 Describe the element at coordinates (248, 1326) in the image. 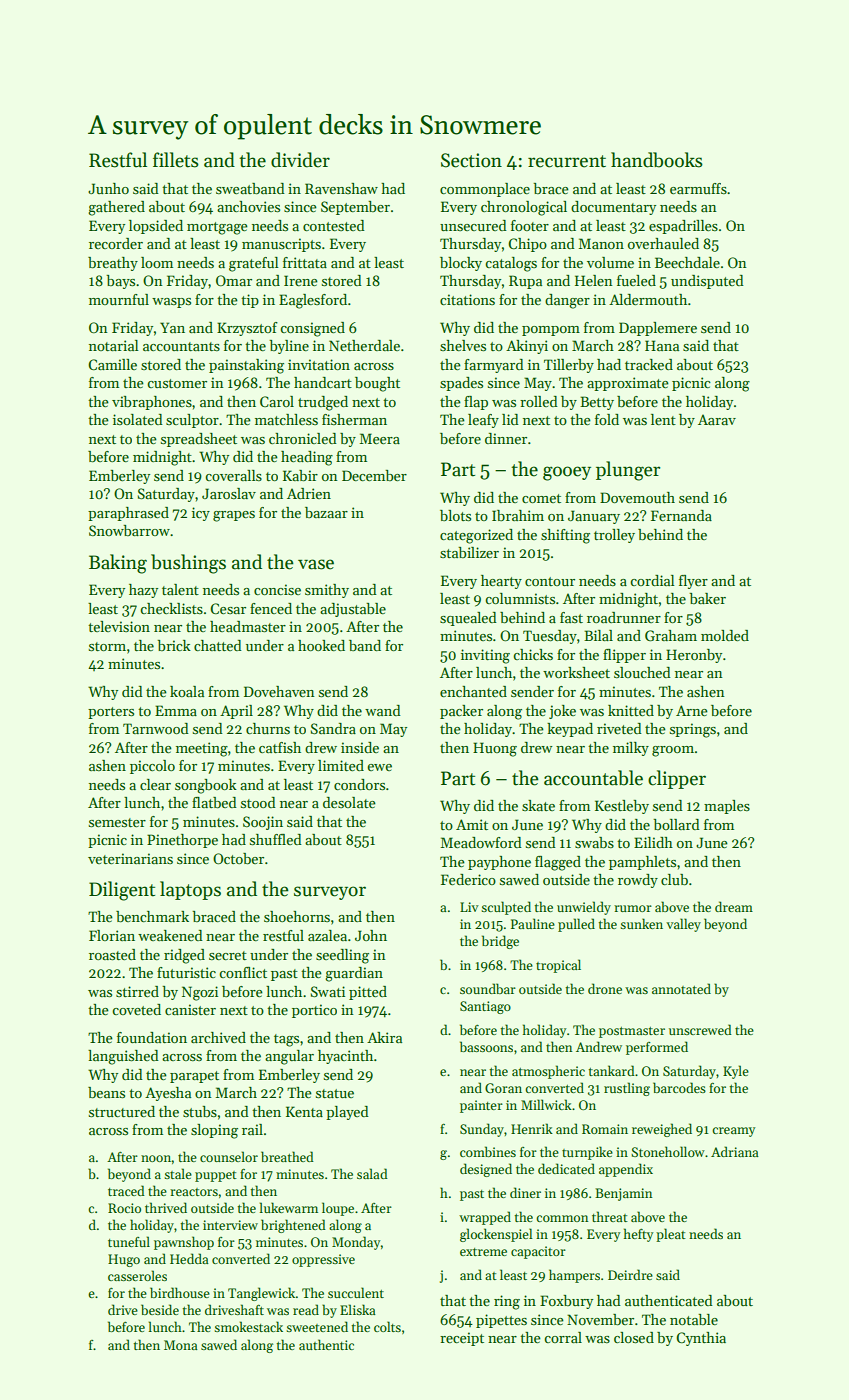

I see `smokestack` at that location.
